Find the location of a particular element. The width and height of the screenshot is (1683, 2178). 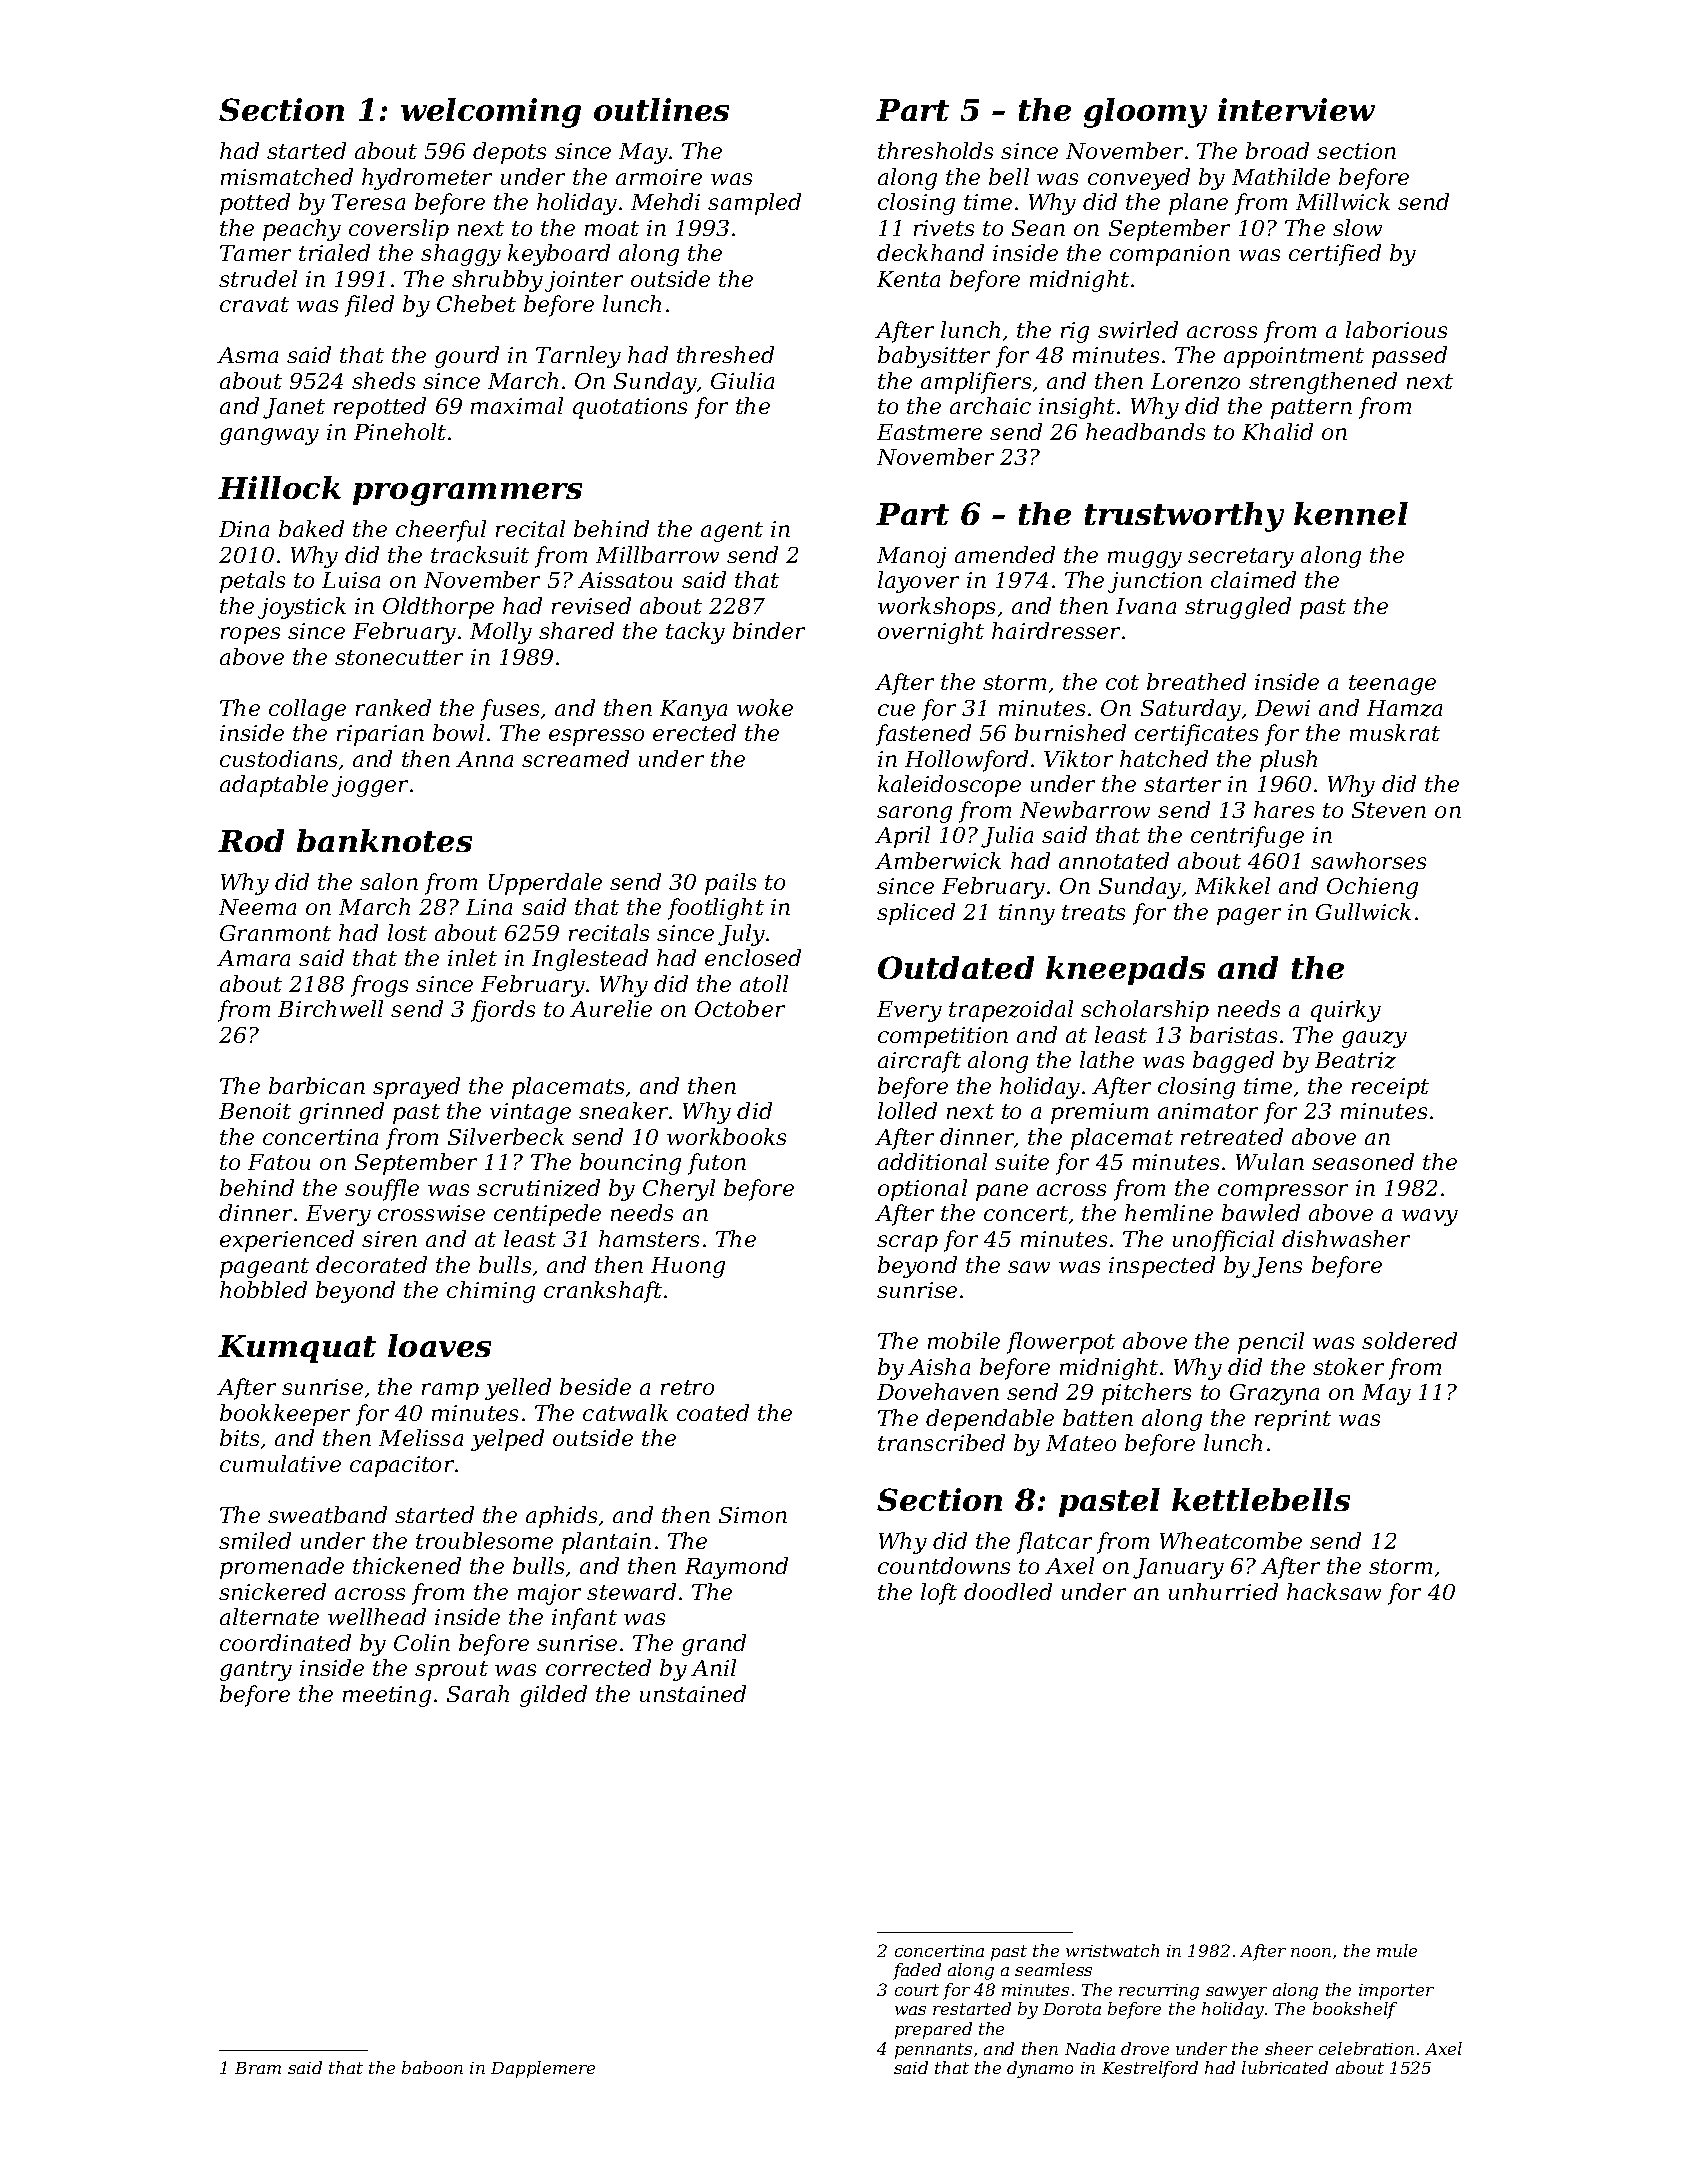

maximal is located at coordinates (517, 405).
